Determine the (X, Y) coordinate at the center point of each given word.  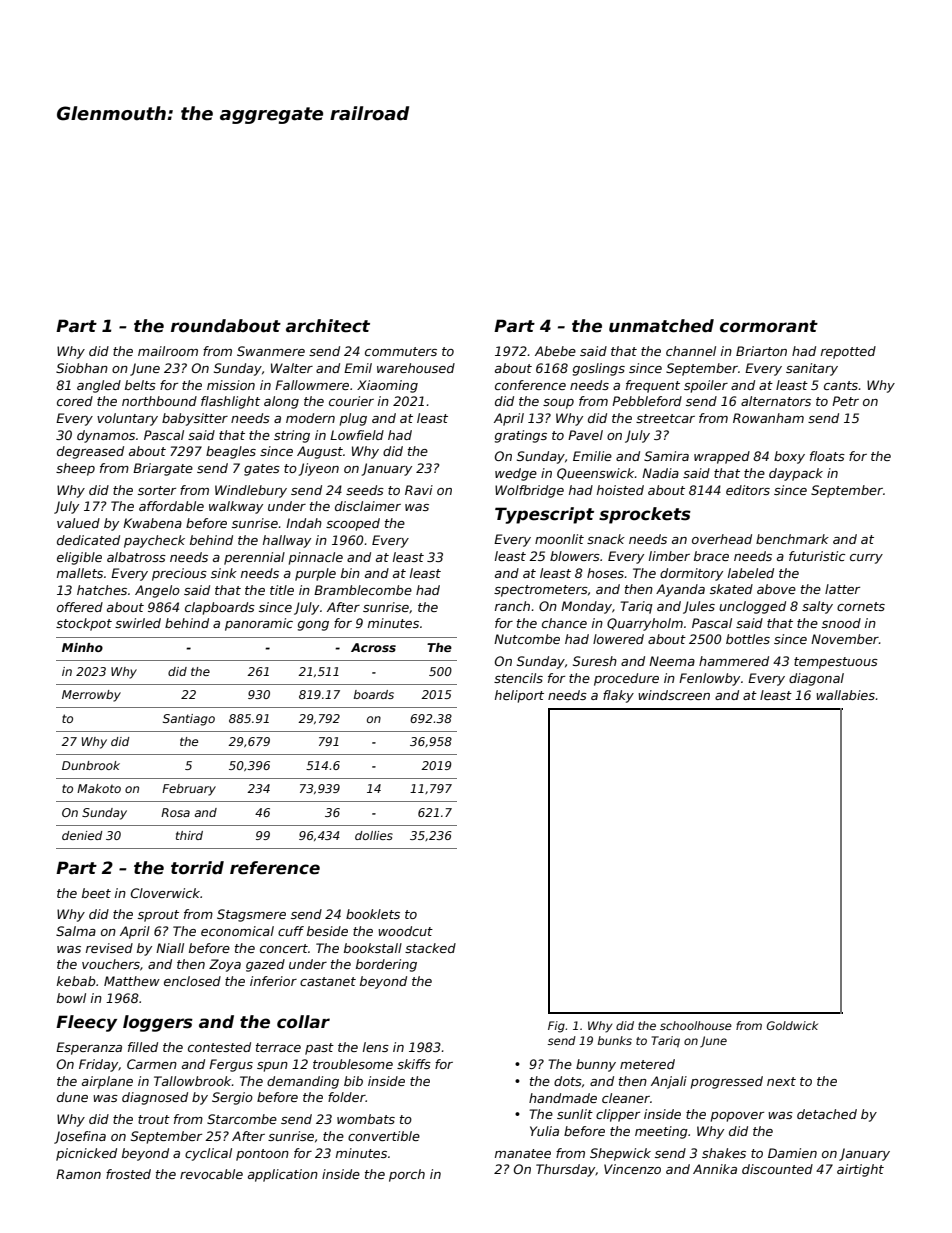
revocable (211, 1174)
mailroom (168, 351)
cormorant (769, 326)
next (781, 1081)
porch (407, 1175)
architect (328, 326)
